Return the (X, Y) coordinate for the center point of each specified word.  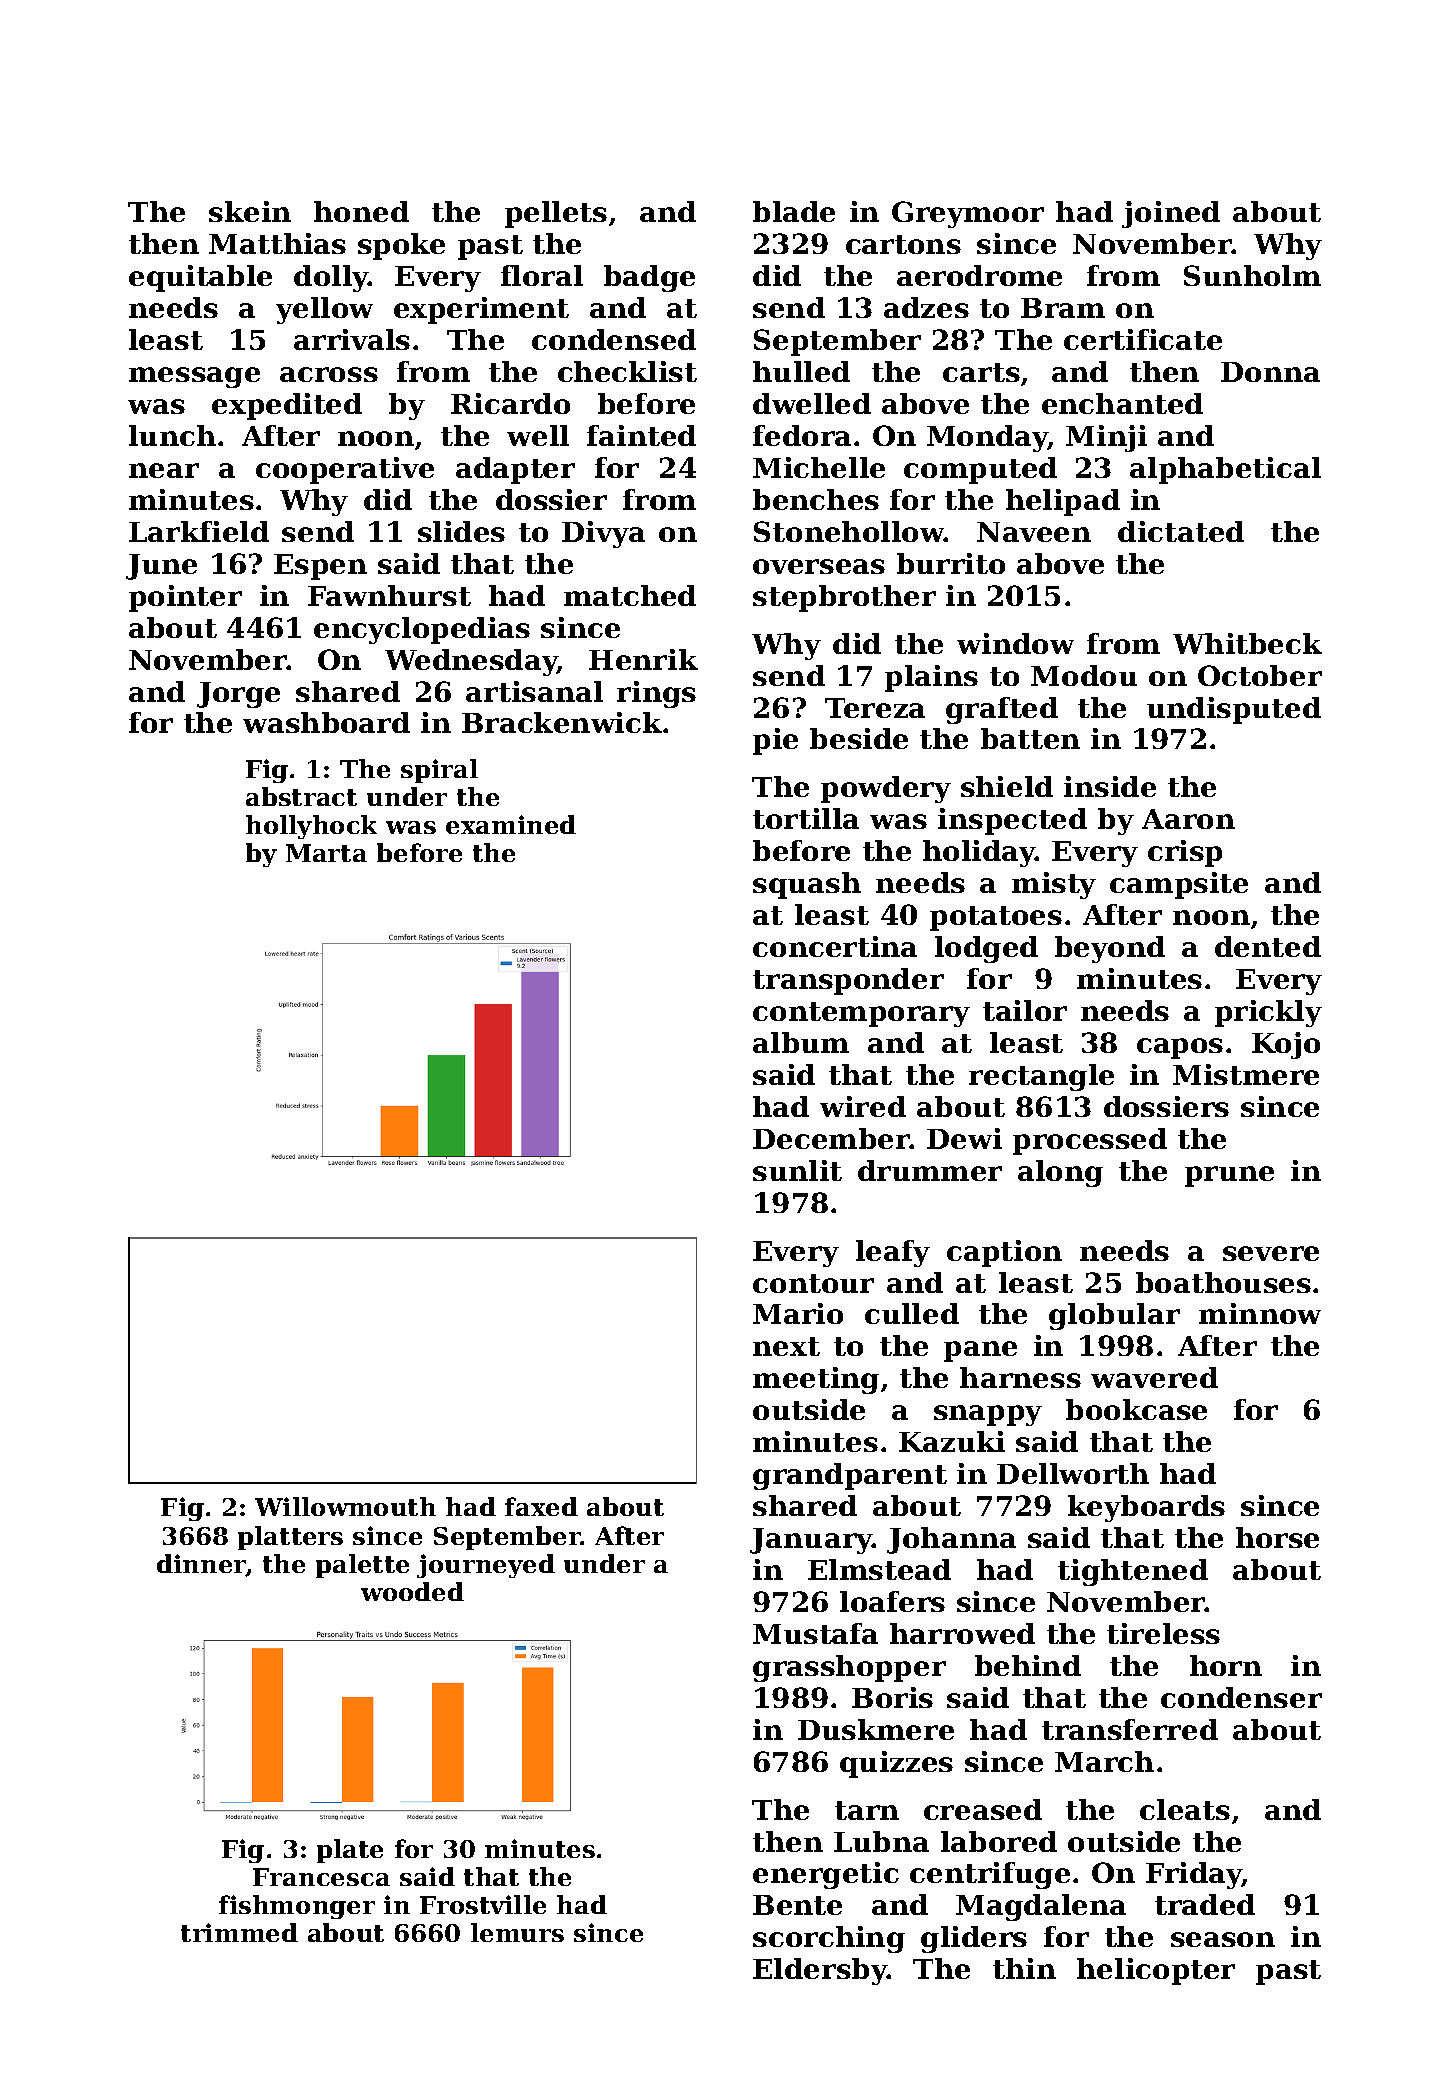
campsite (1179, 885)
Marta (326, 853)
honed (361, 211)
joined (1171, 214)
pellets (556, 214)
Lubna (881, 1841)
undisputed (1234, 710)
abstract (301, 796)
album (801, 1042)
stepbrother (844, 598)
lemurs (517, 1932)
